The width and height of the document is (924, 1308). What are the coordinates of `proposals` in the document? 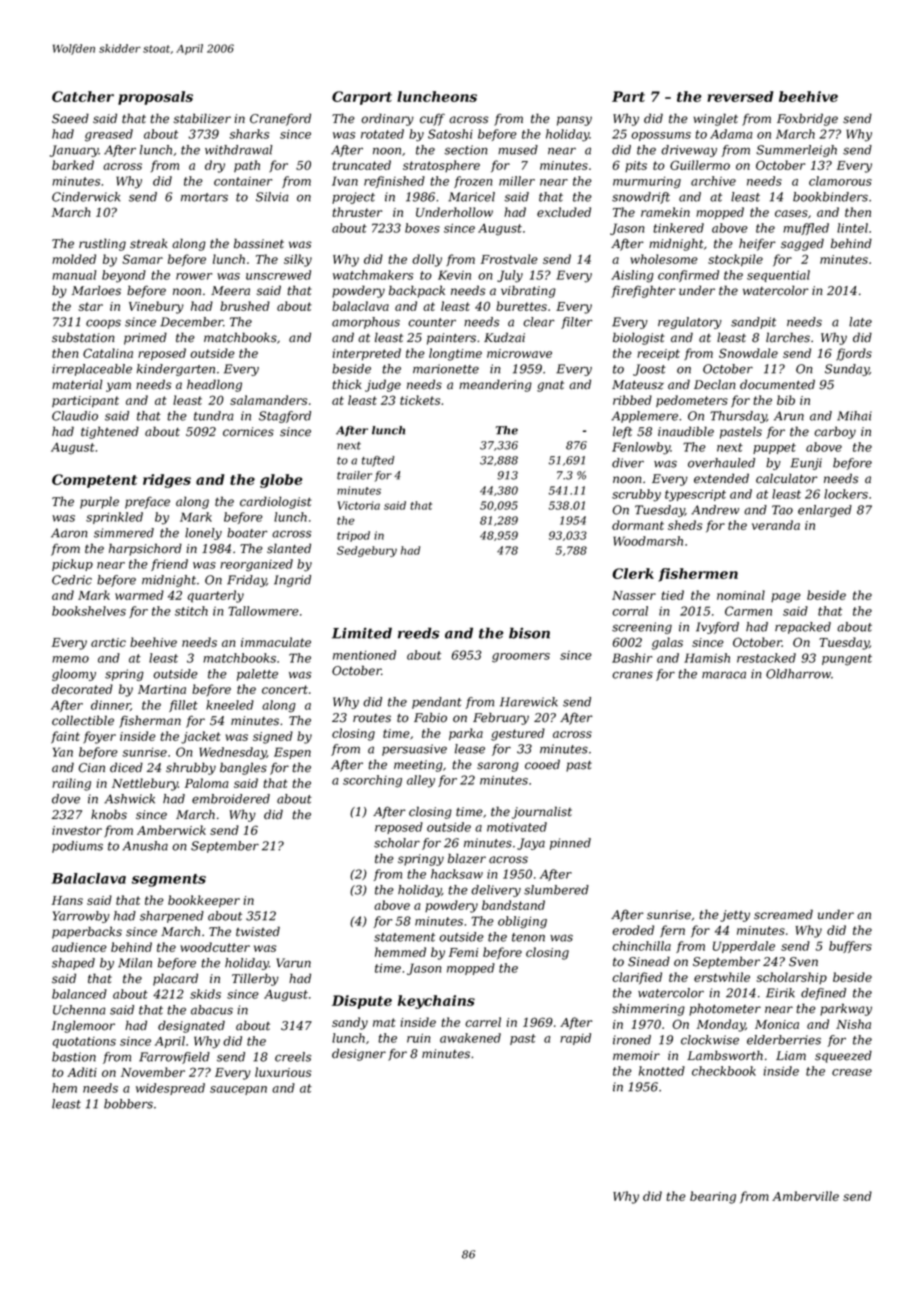 It's located at (155, 98).
